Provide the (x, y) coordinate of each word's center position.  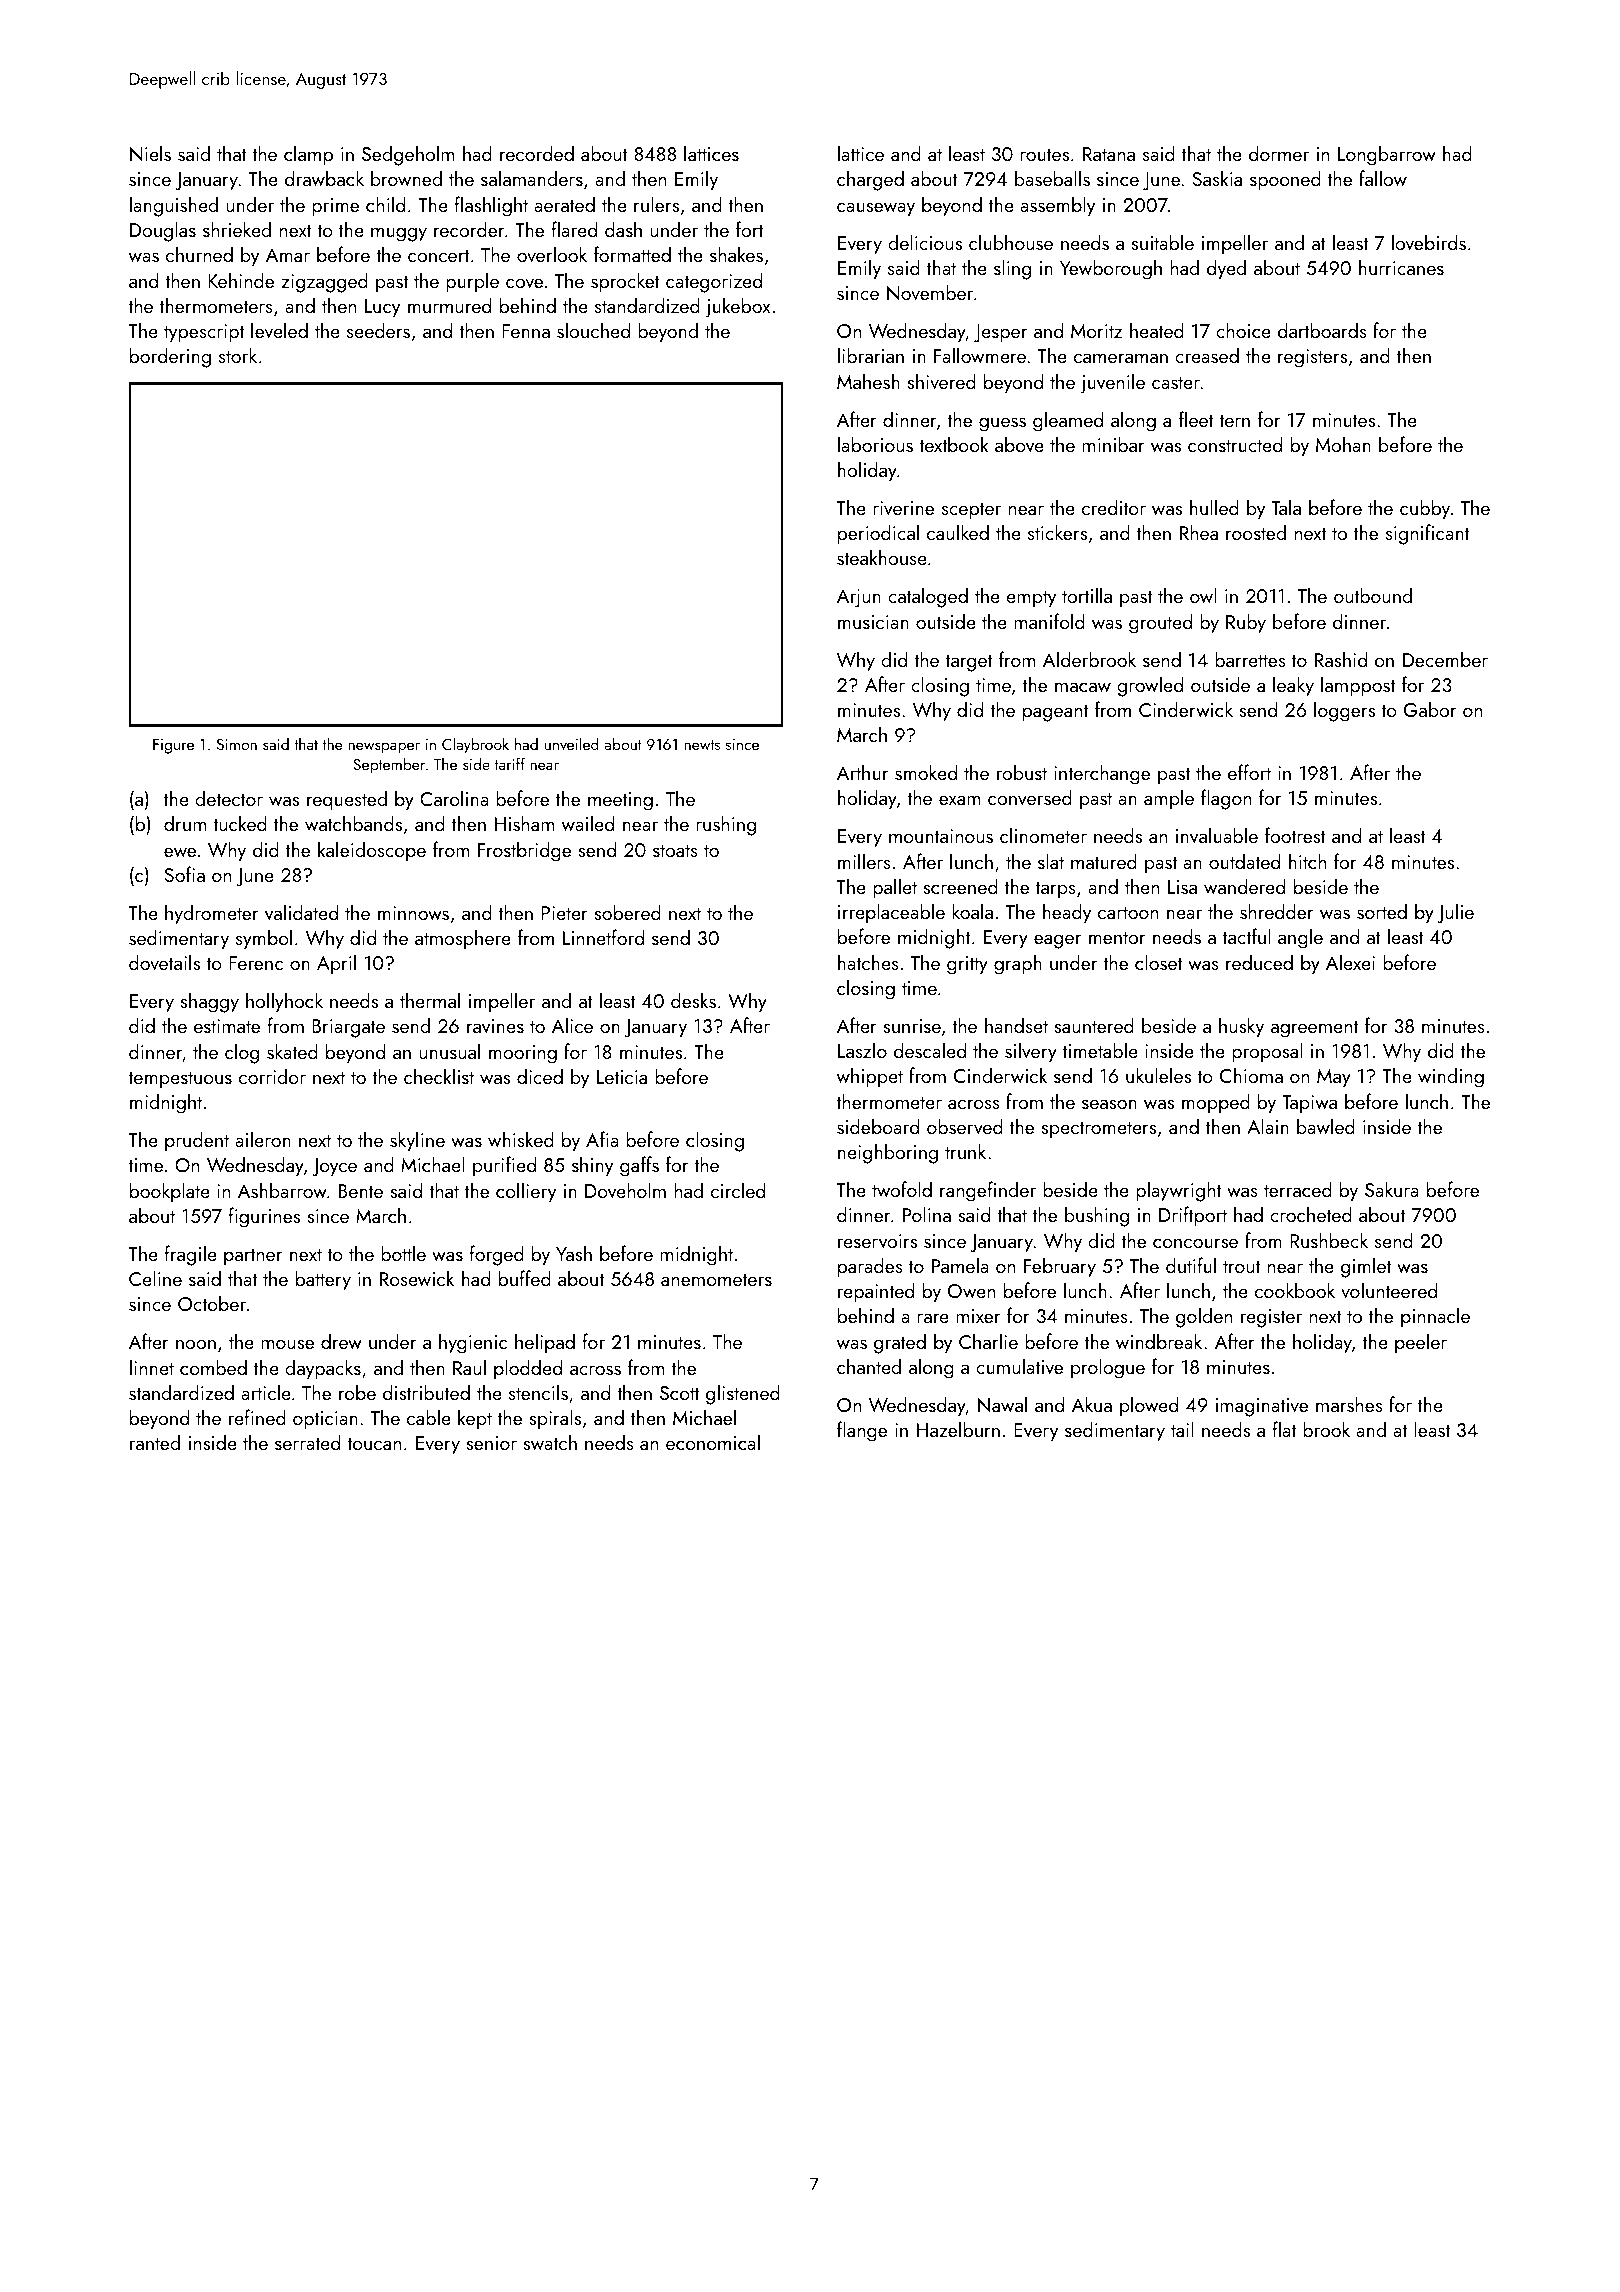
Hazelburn (958, 1429)
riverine (903, 508)
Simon (237, 744)
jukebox (737, 307)
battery (323, 1280)
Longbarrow (1387, 155)
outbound (1373, 595)
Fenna (526, 331)
